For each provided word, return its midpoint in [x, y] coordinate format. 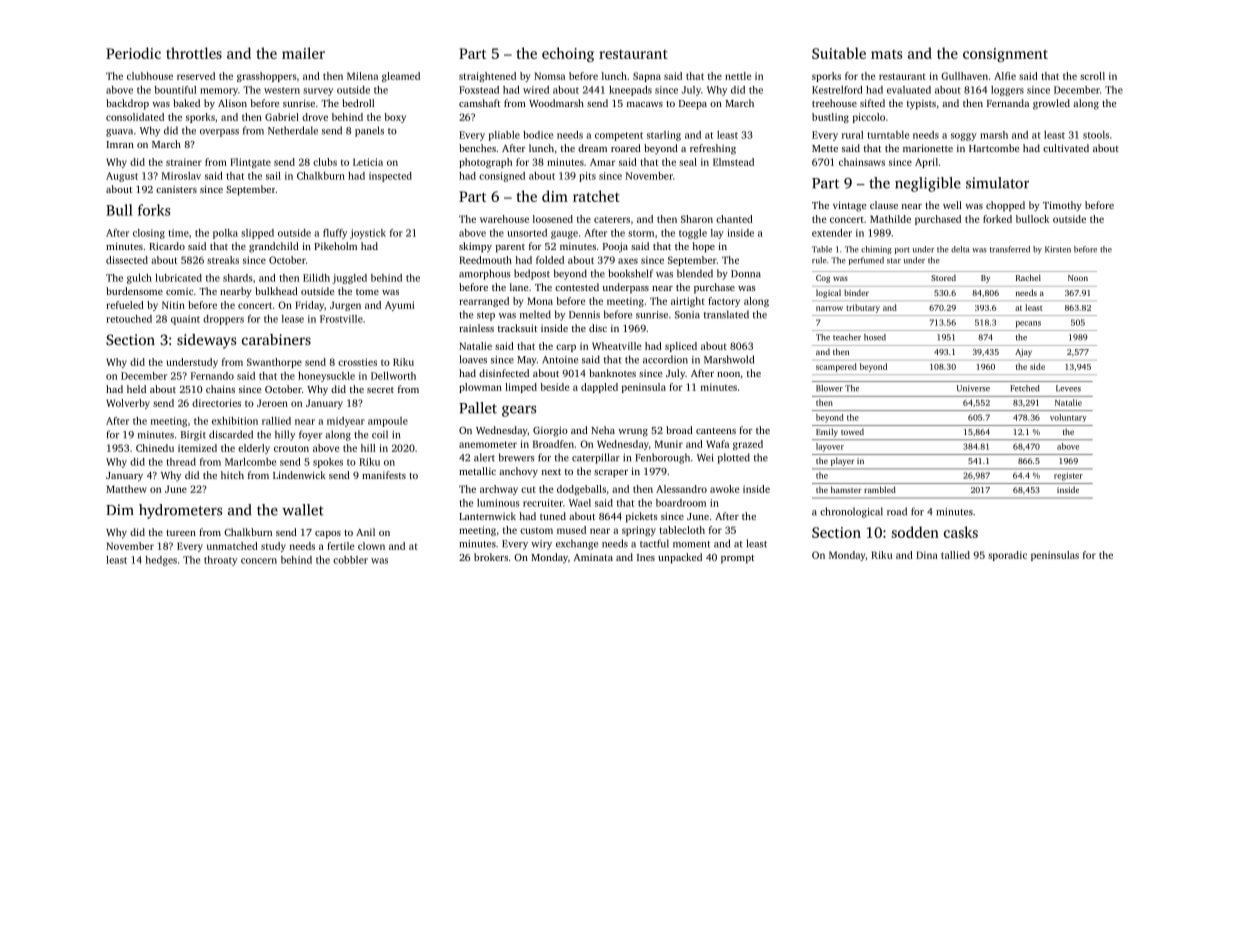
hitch [232, 475]
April [926, 163]
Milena [362, 76]
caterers [612, 220]
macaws [645, 104]
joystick [368, 234]
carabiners [276, 339]
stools [1096, 135]
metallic [477, 471]
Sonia [687, 315]
